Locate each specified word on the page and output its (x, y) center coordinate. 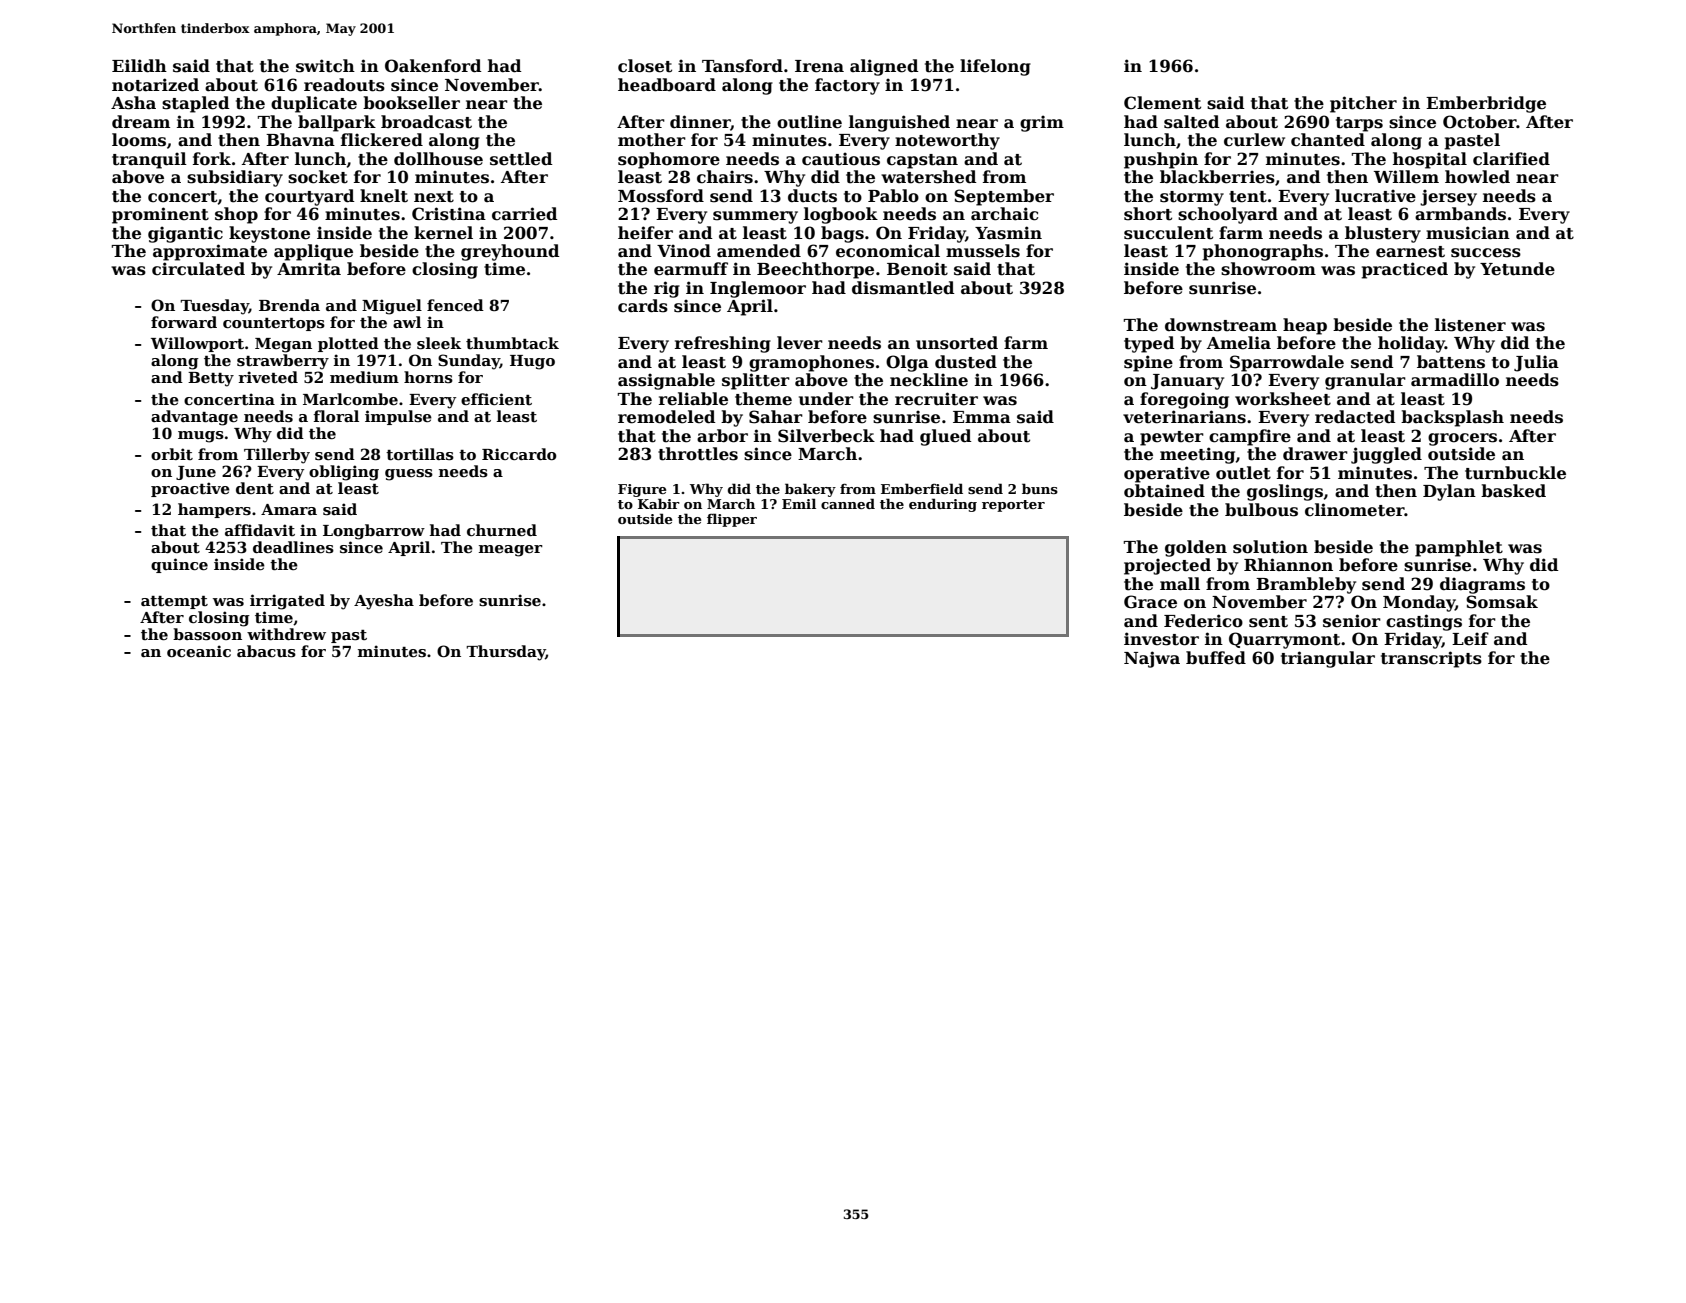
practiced (1405, 270)
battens (1451, 362)
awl (407, 322)
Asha (133, 103)
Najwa (1152, 659)
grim (1042, 123)
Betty (211, 379)
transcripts (1431, 659)
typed (1149, 344)
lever (800, 343)
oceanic (199, 651)
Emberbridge (1486, 104)
